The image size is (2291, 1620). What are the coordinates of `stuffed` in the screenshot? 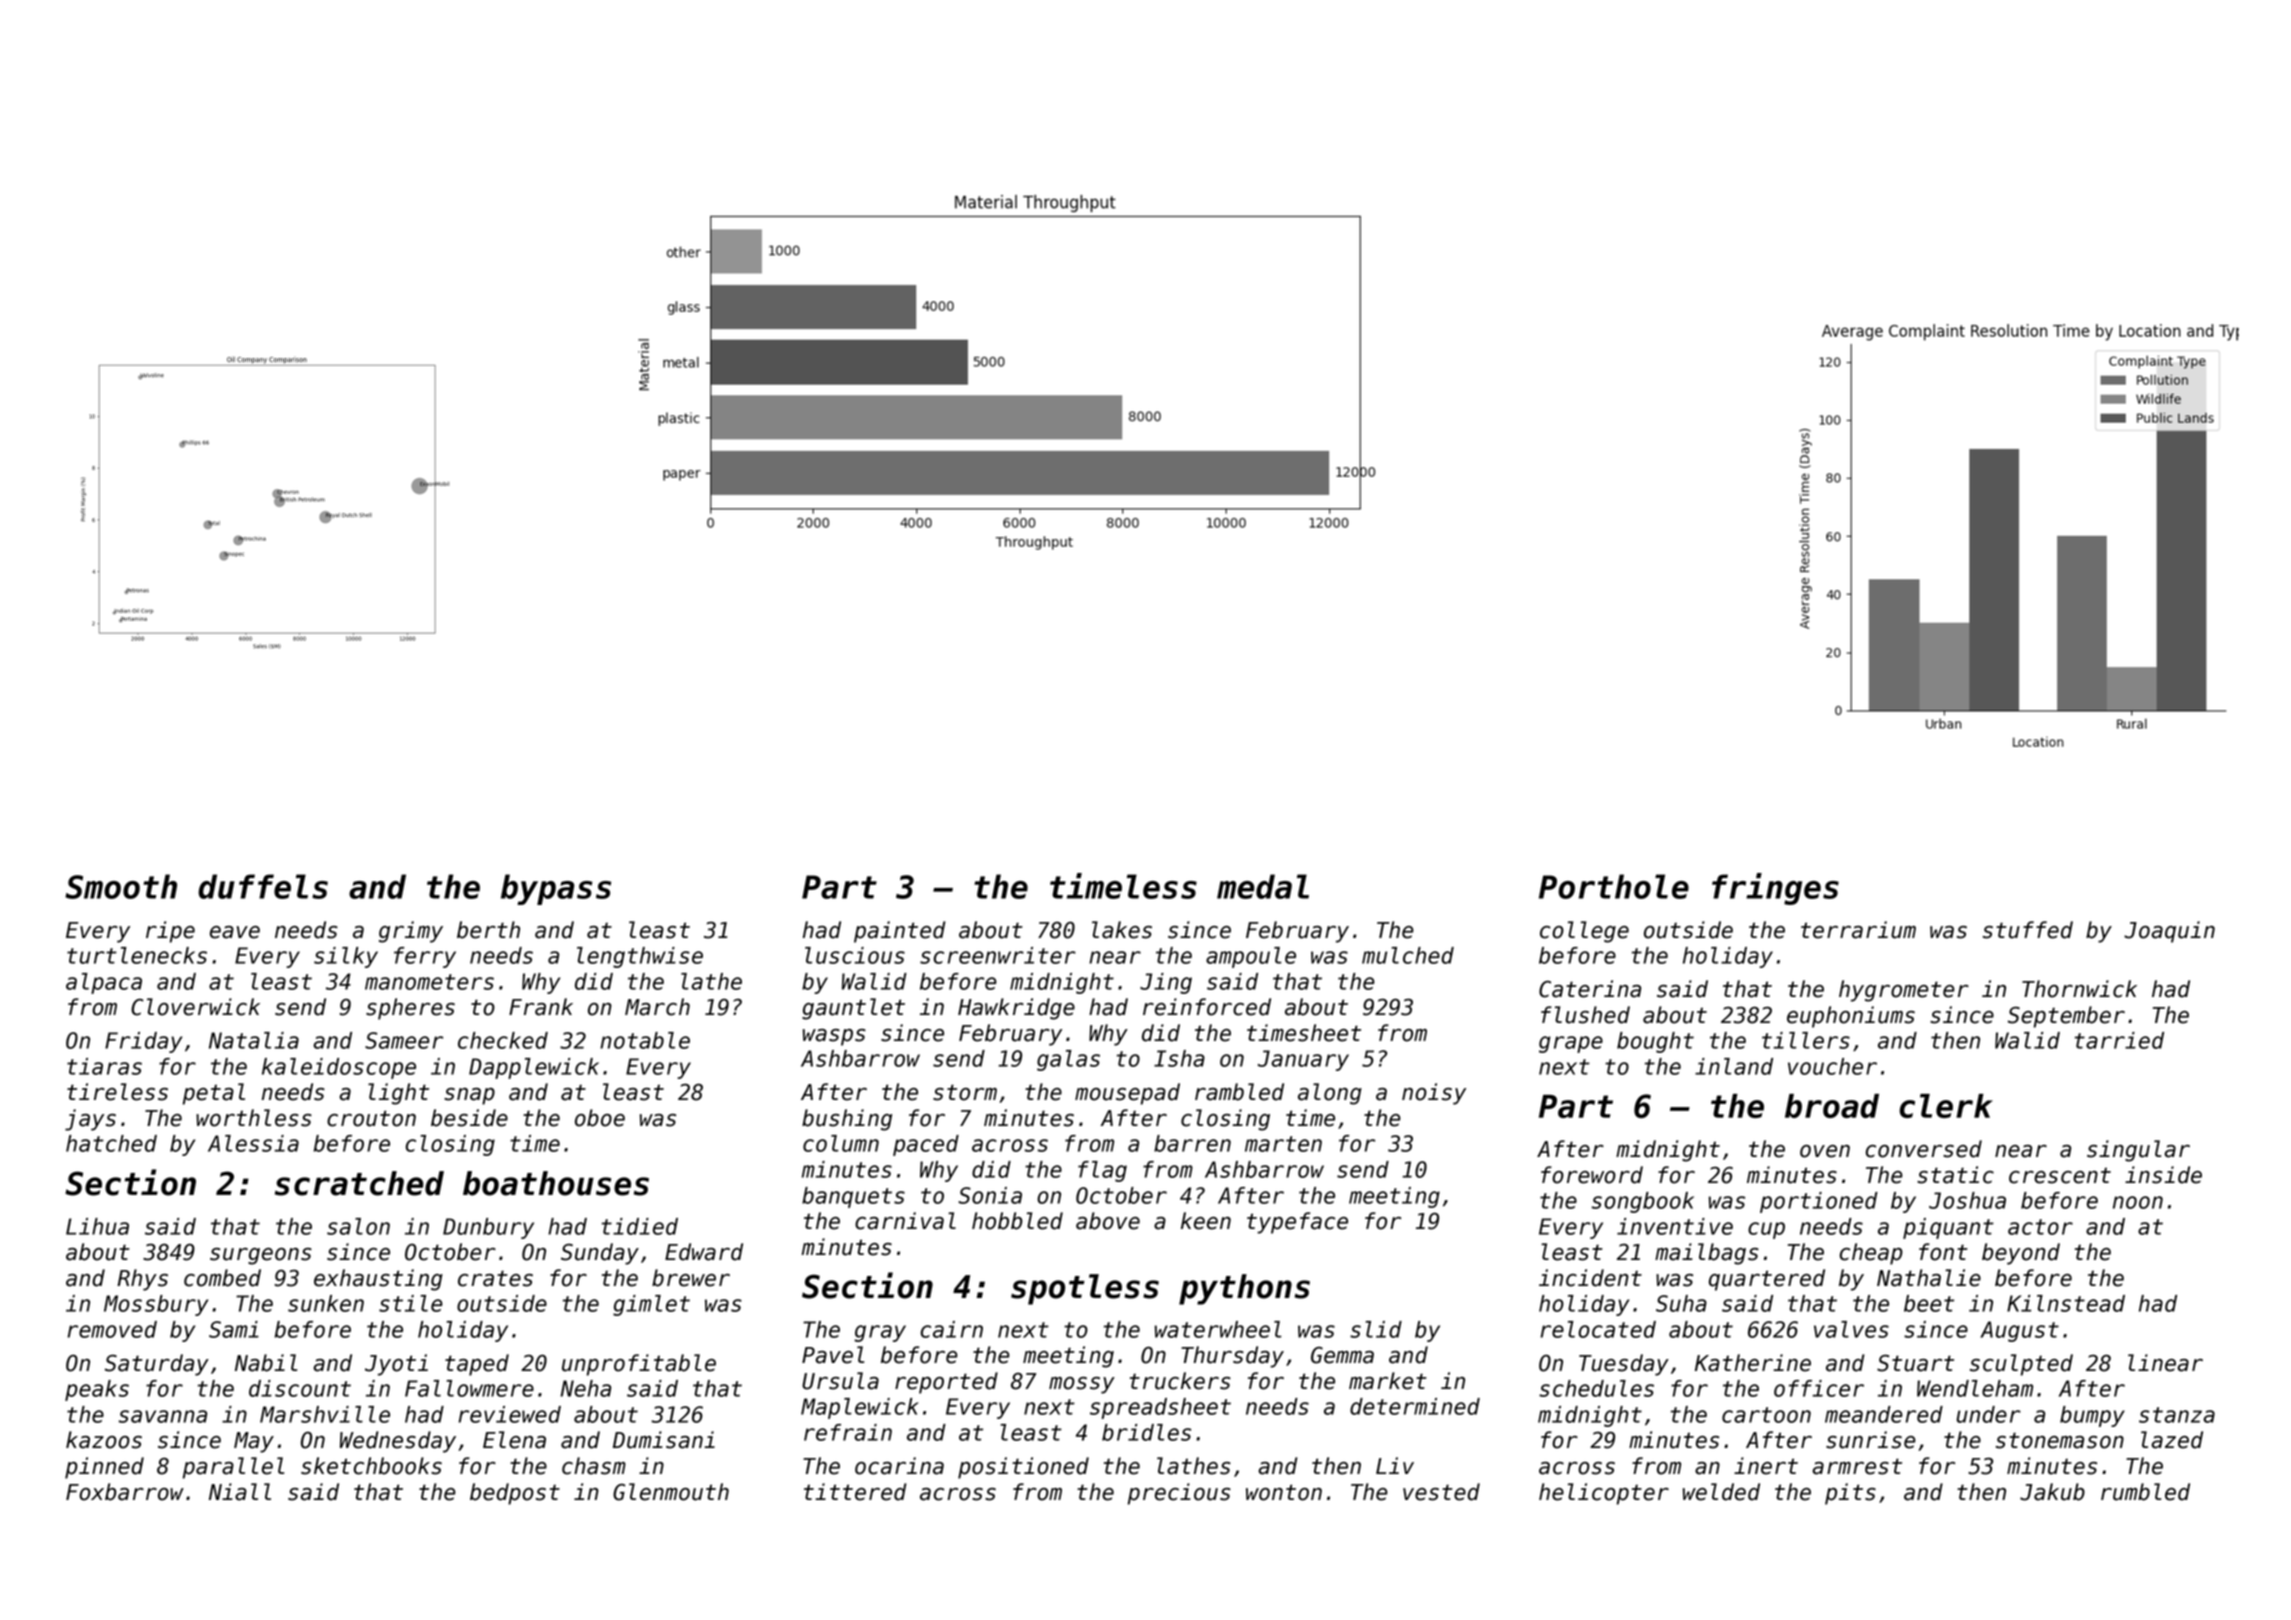 It's located at (2028, 930).
